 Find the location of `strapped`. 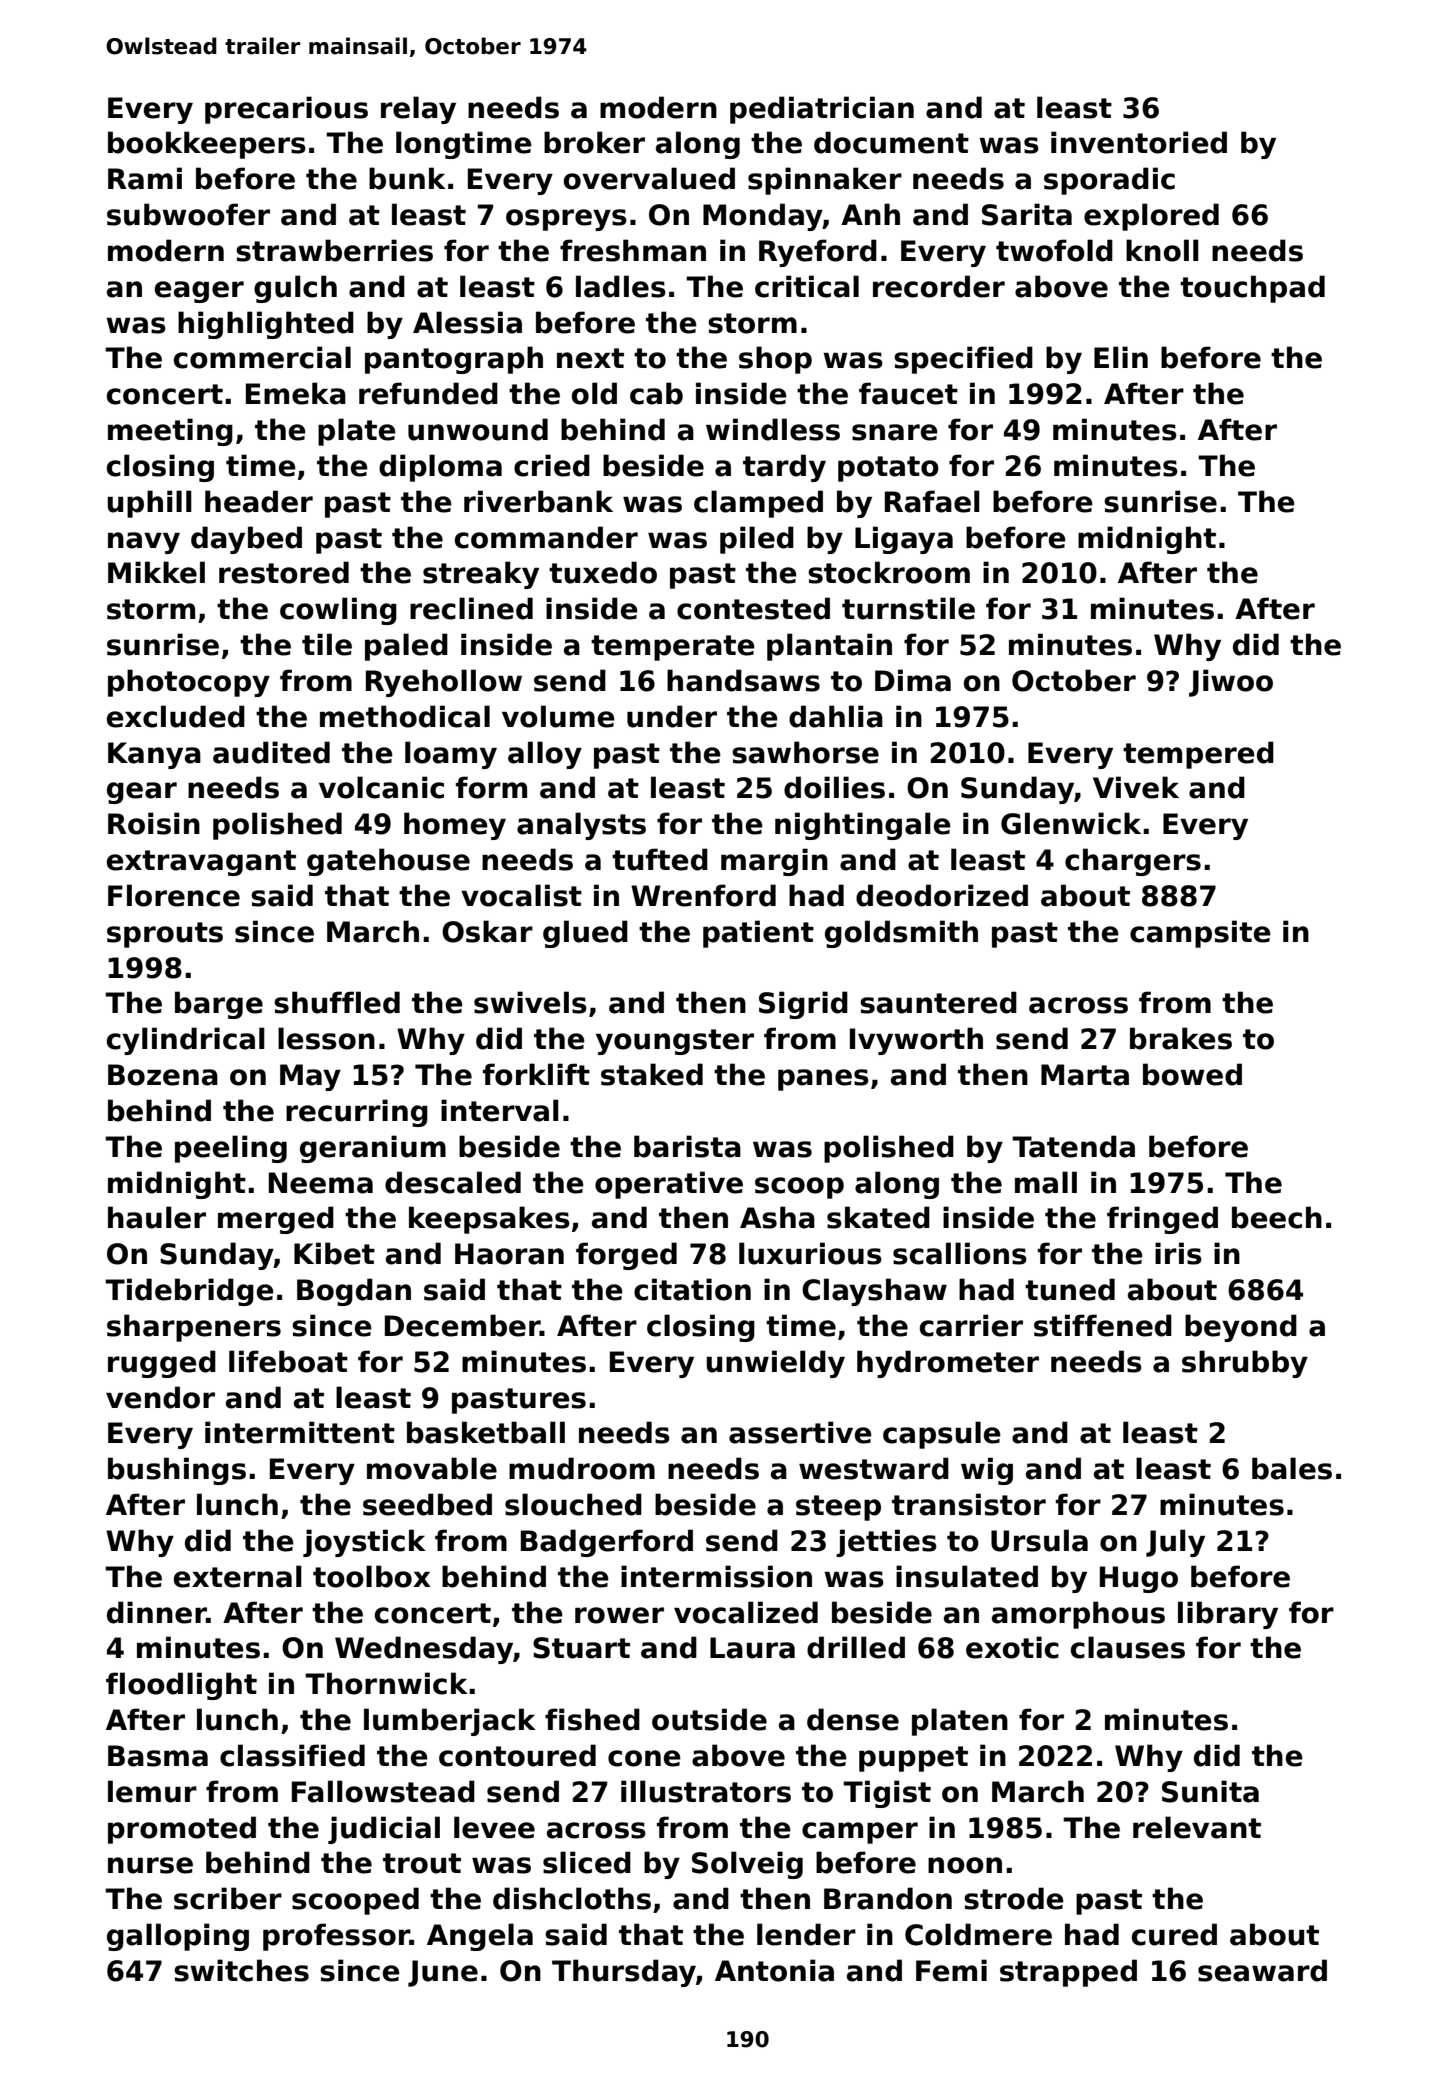

strapped is located at coordinates (1068, 1973).
